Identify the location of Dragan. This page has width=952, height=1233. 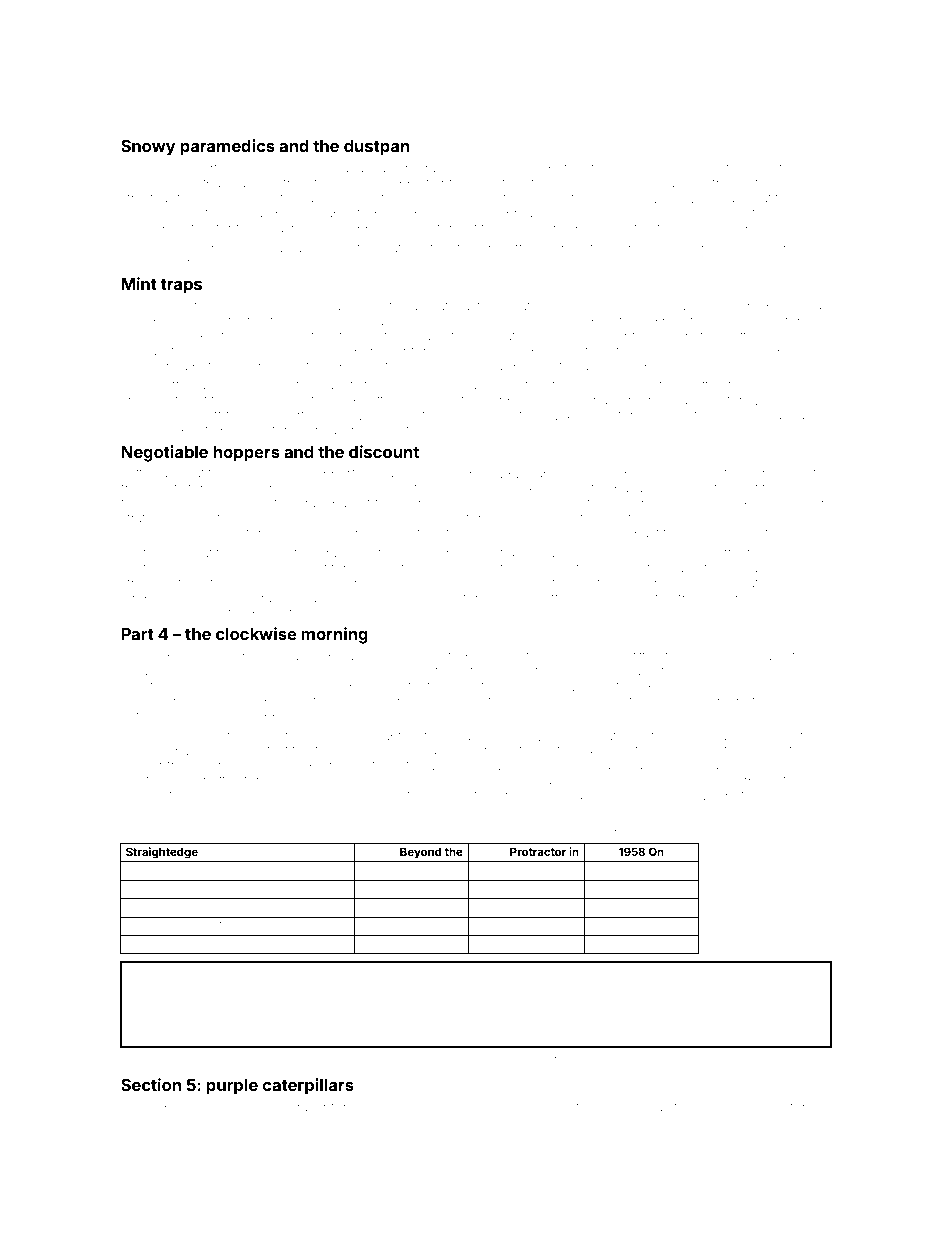
(559, 534).
